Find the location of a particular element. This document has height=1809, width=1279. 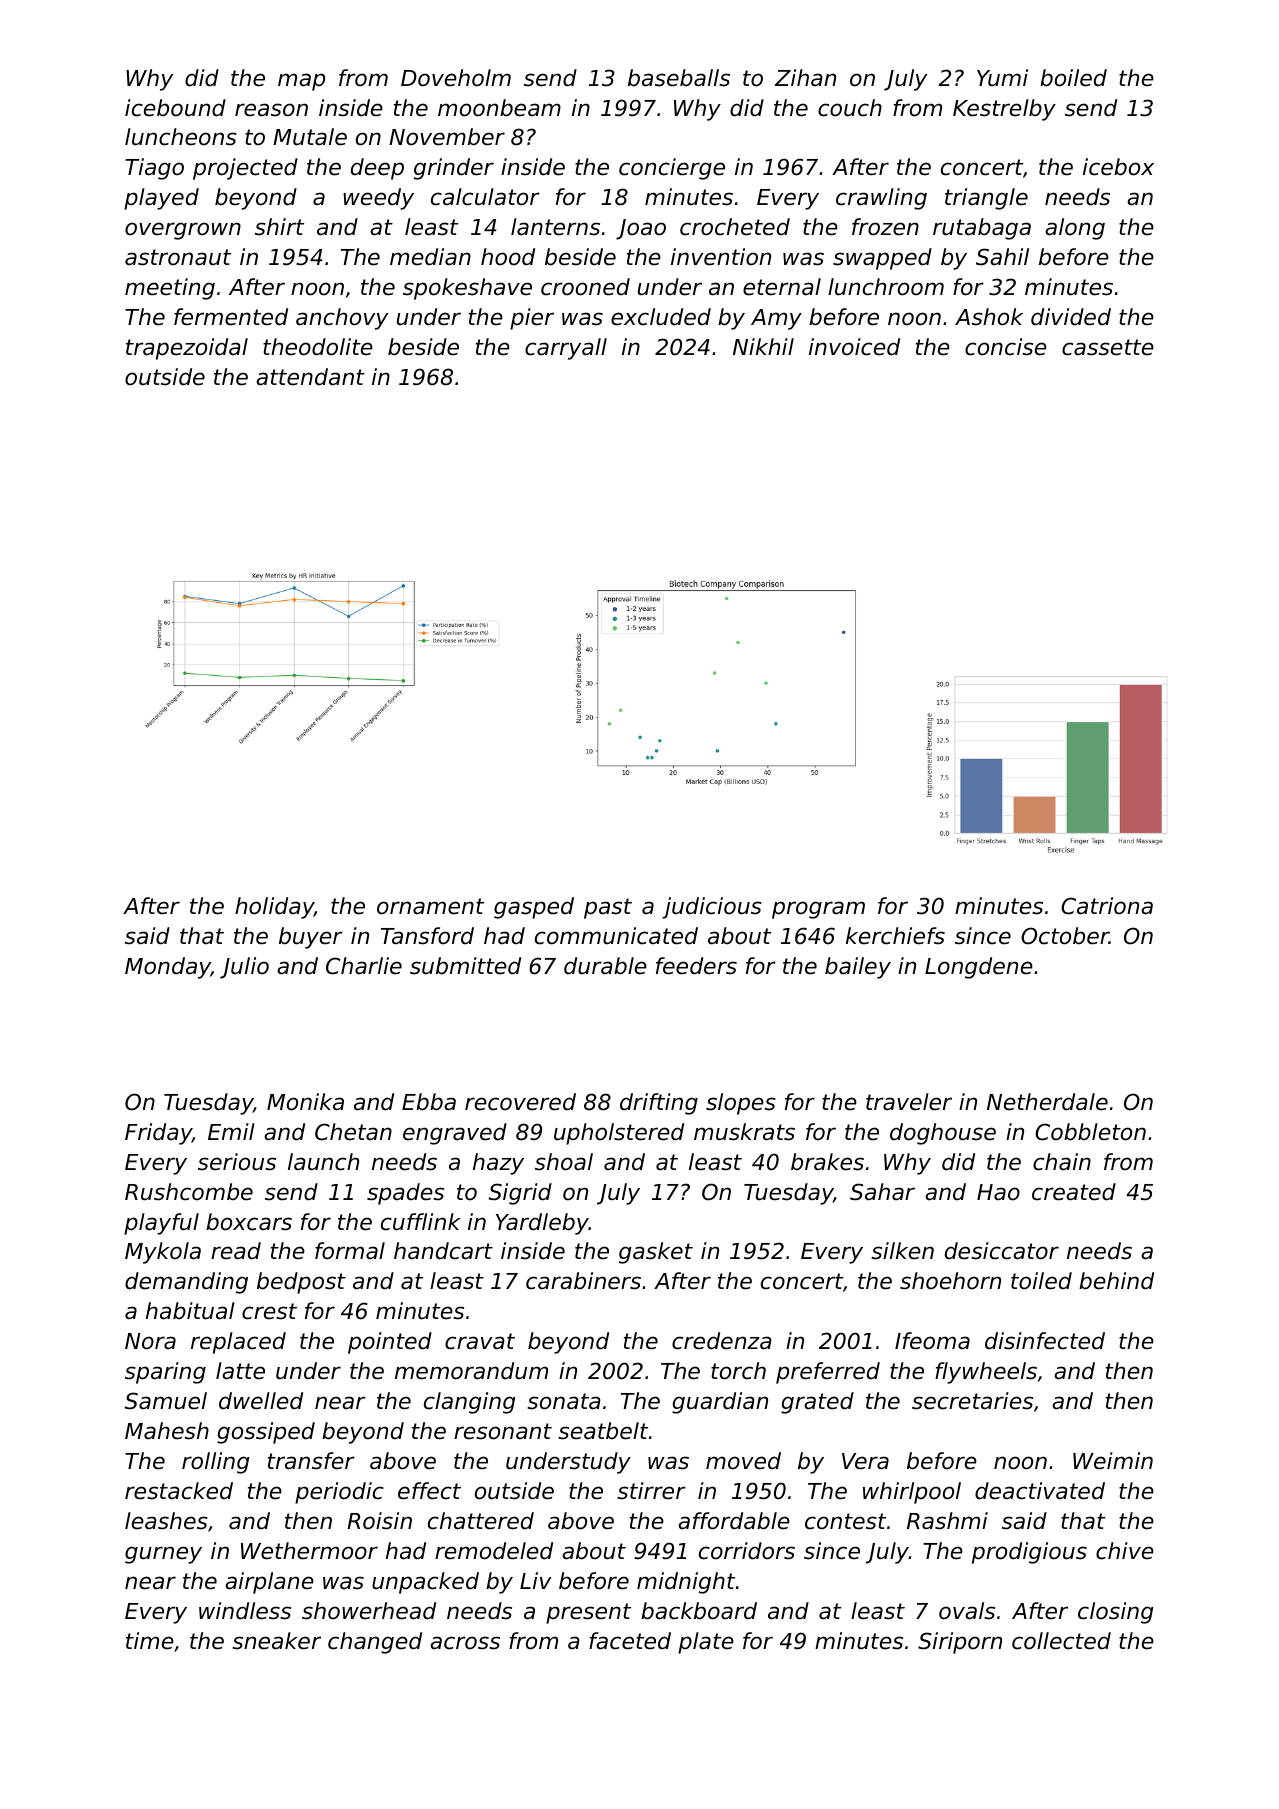

windless is located at coordinates (245, 1611).
